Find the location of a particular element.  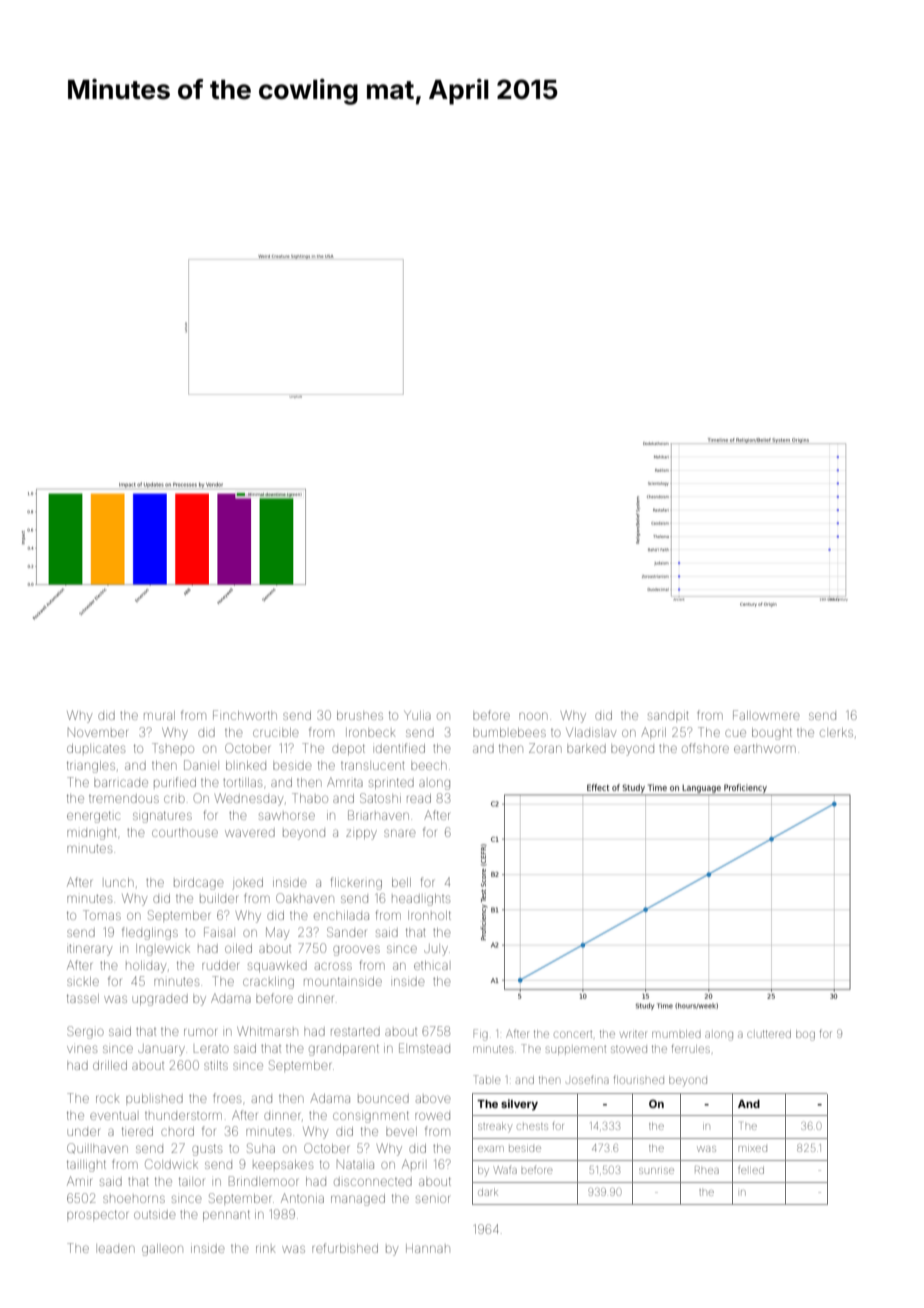

refurbished is located at coordinates (345, 1248).
